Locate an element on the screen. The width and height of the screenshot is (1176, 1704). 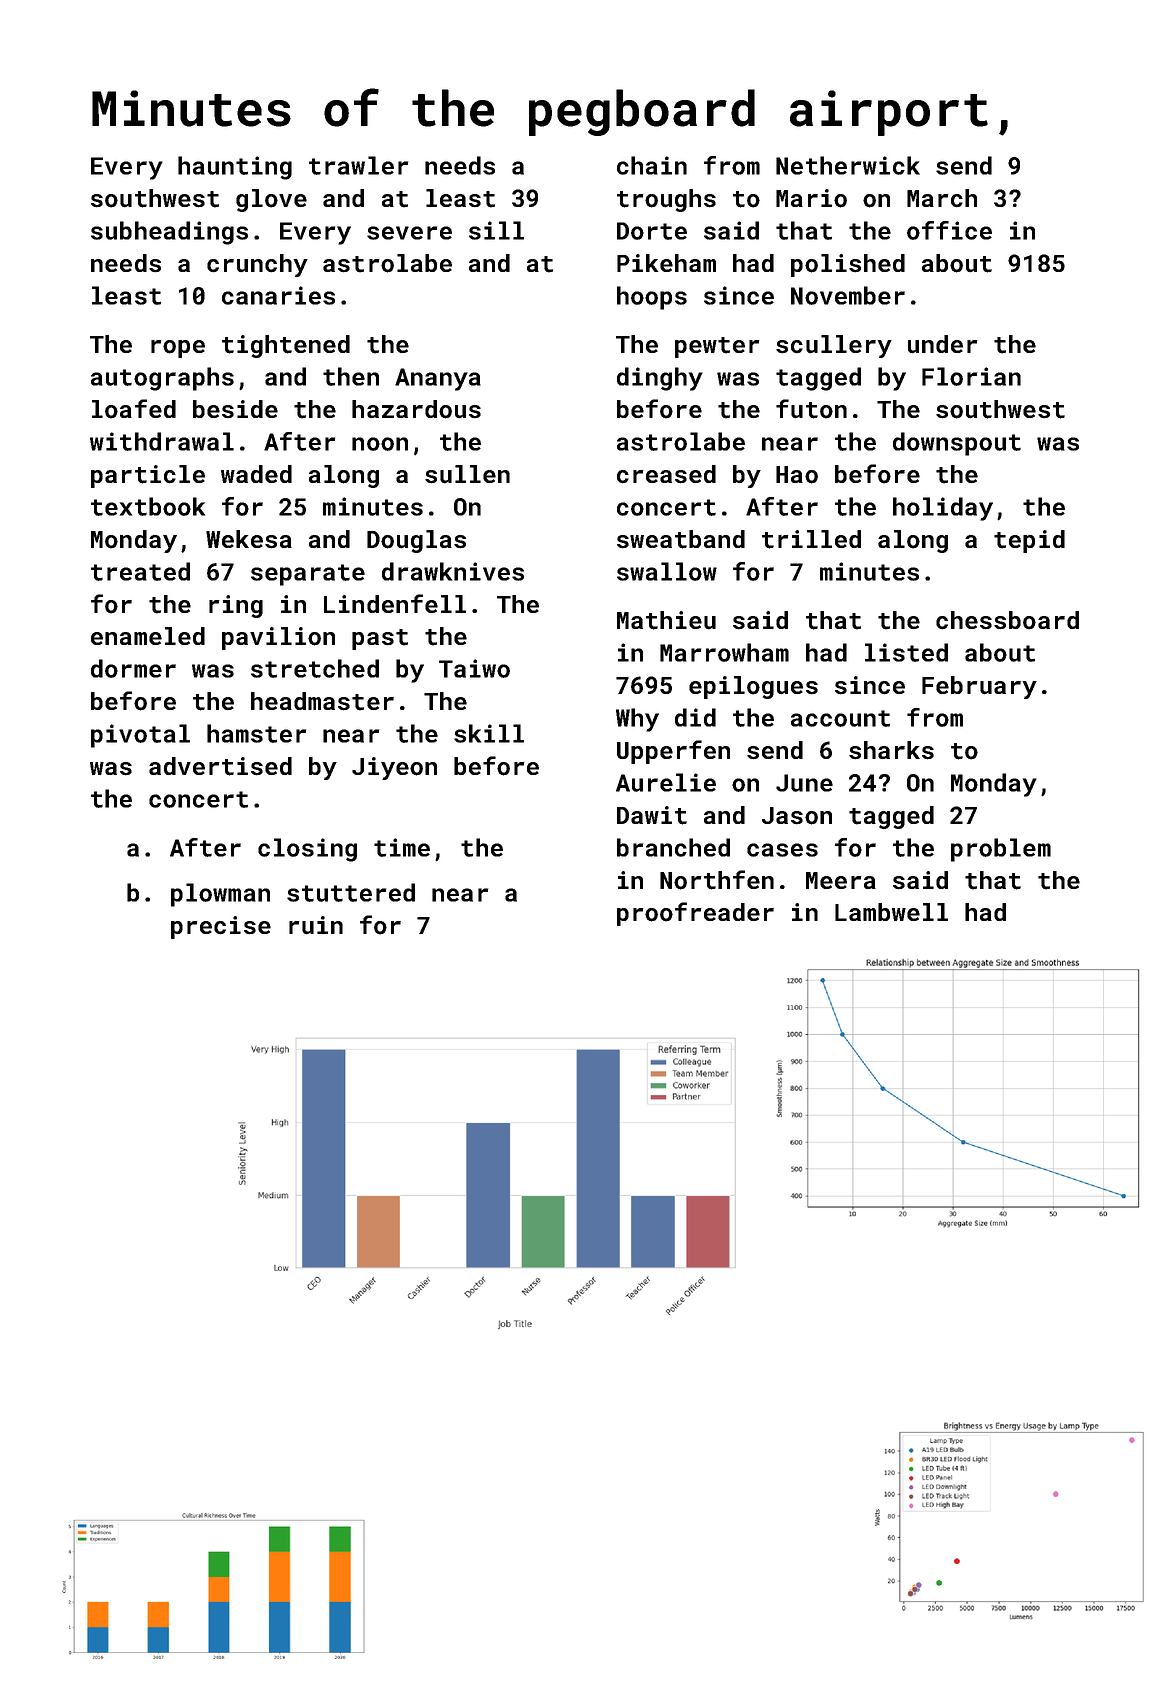
crunchy is located at coordinates (257, 265).
